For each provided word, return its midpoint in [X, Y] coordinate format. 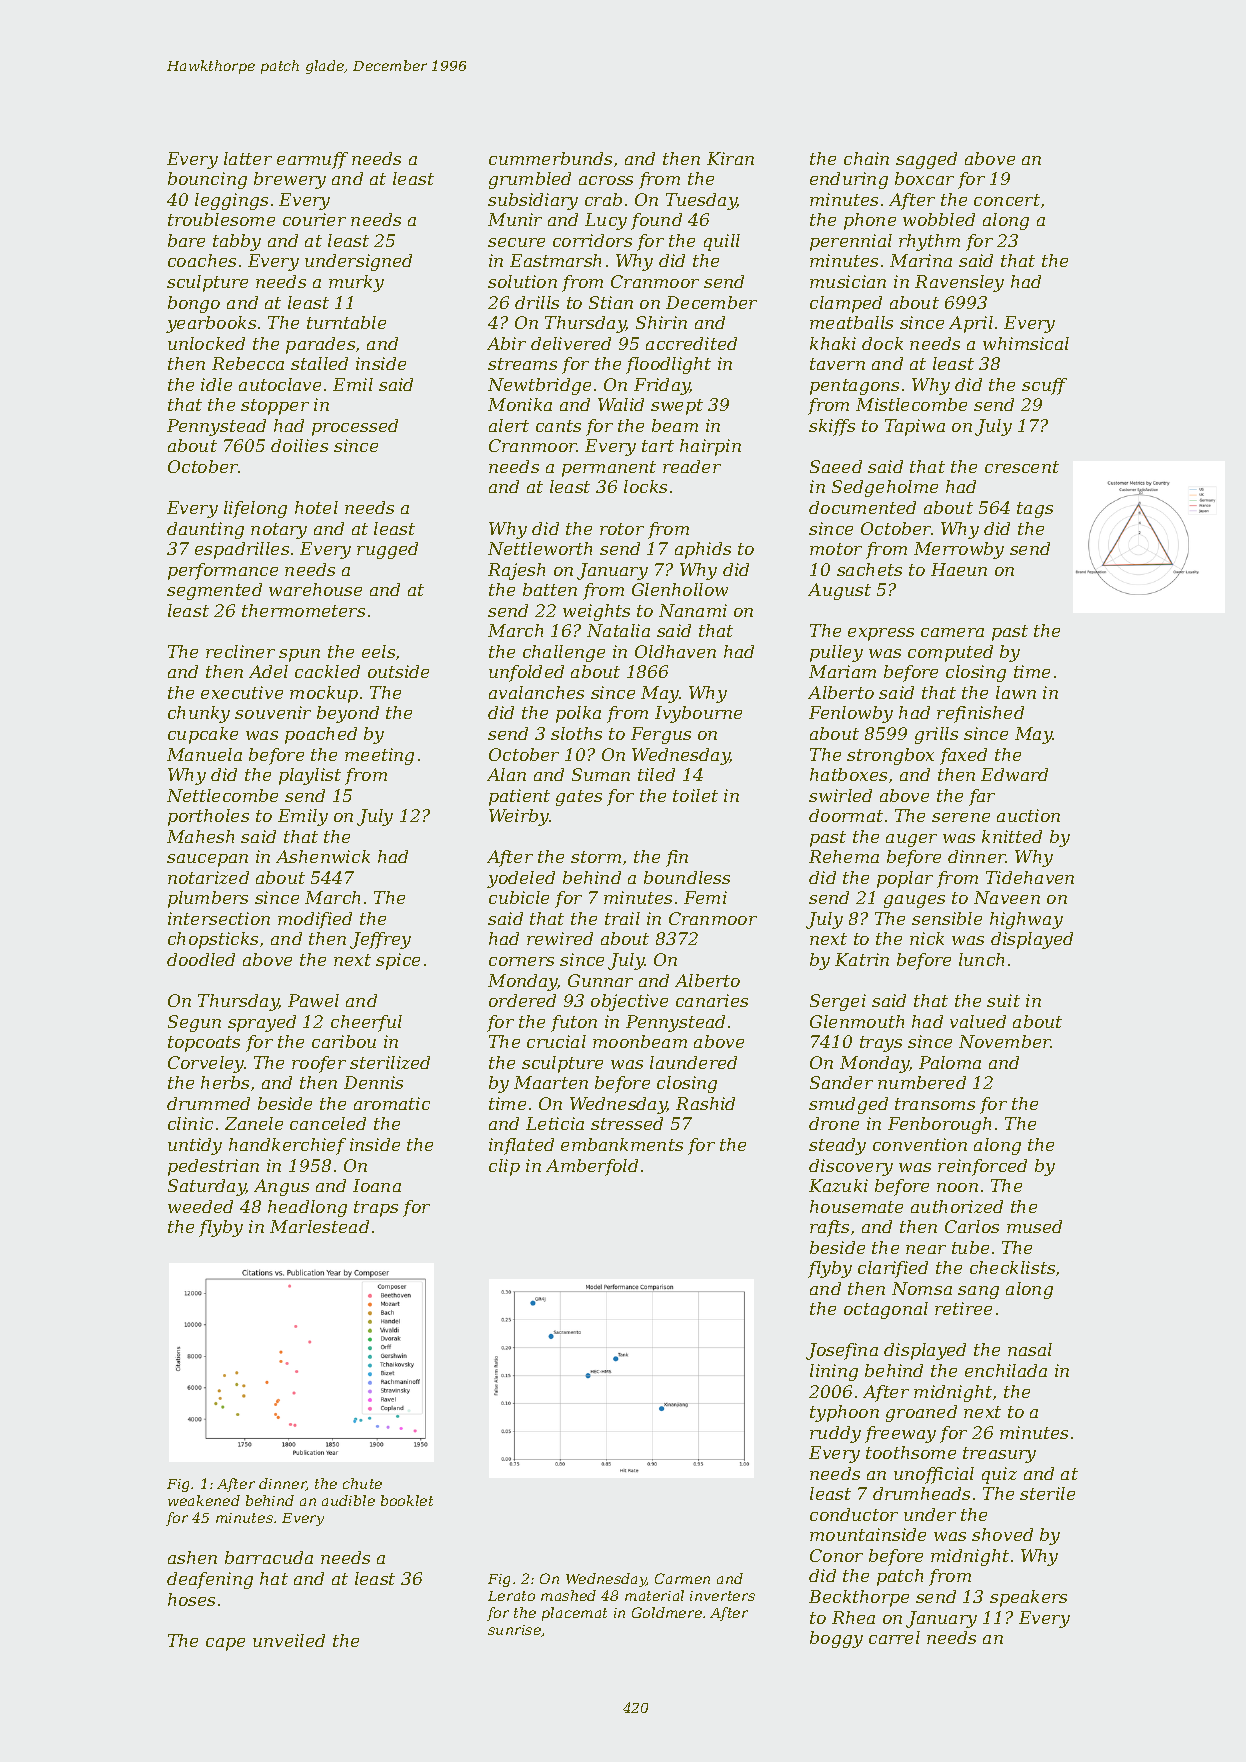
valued [978, 1021]
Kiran [730, 158]
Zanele [254, 1123]
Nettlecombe [222, 795]
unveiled [289, 1640]
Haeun [959, 569]
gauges [914, 901]
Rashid [705, 1103]
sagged [926, 160]
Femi [705, 897]
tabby [237, 242]
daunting [205, 530]
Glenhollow [680, 589]
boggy [836, 1639]
